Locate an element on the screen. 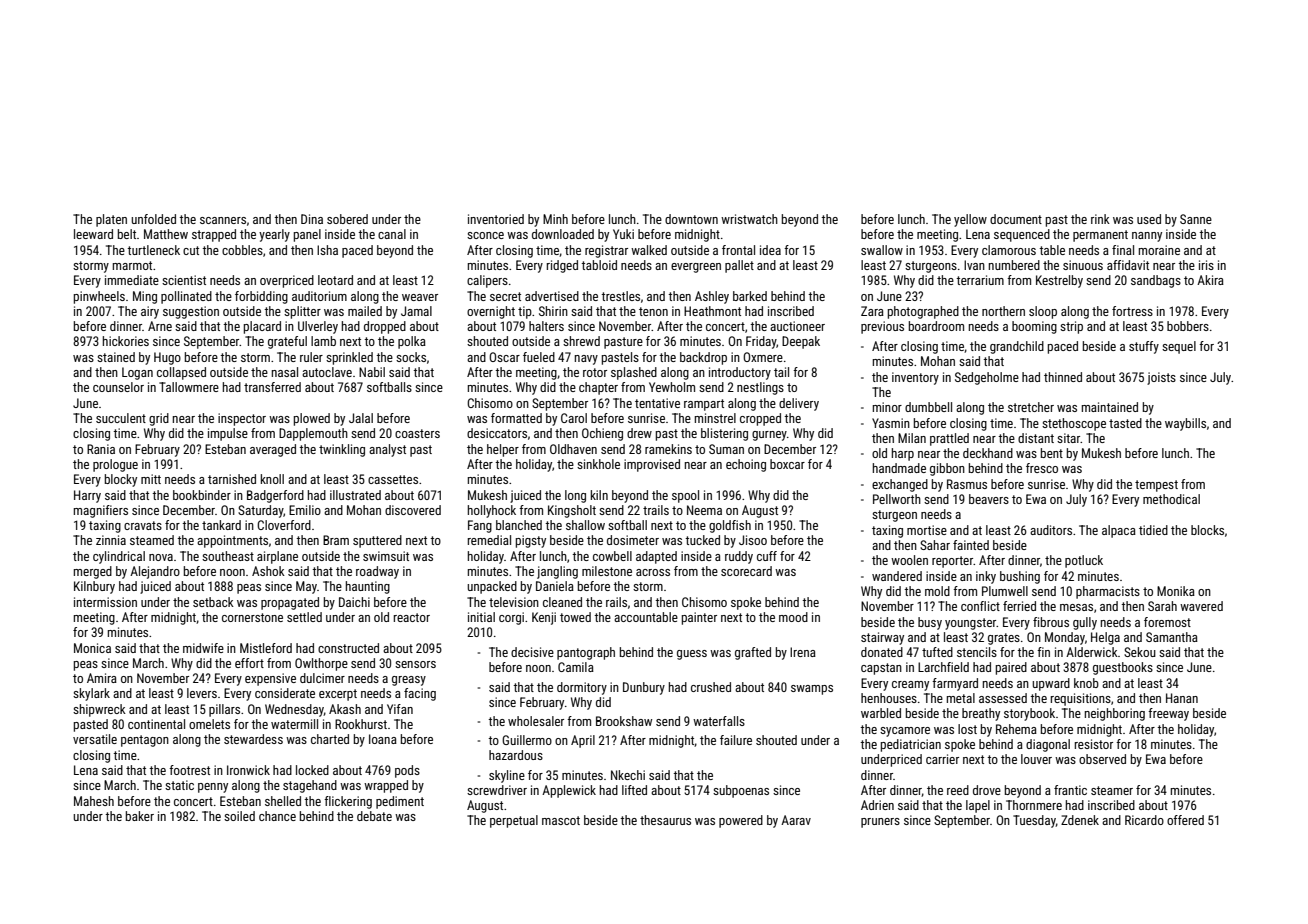  halters is located at coordinates (546, 326).
